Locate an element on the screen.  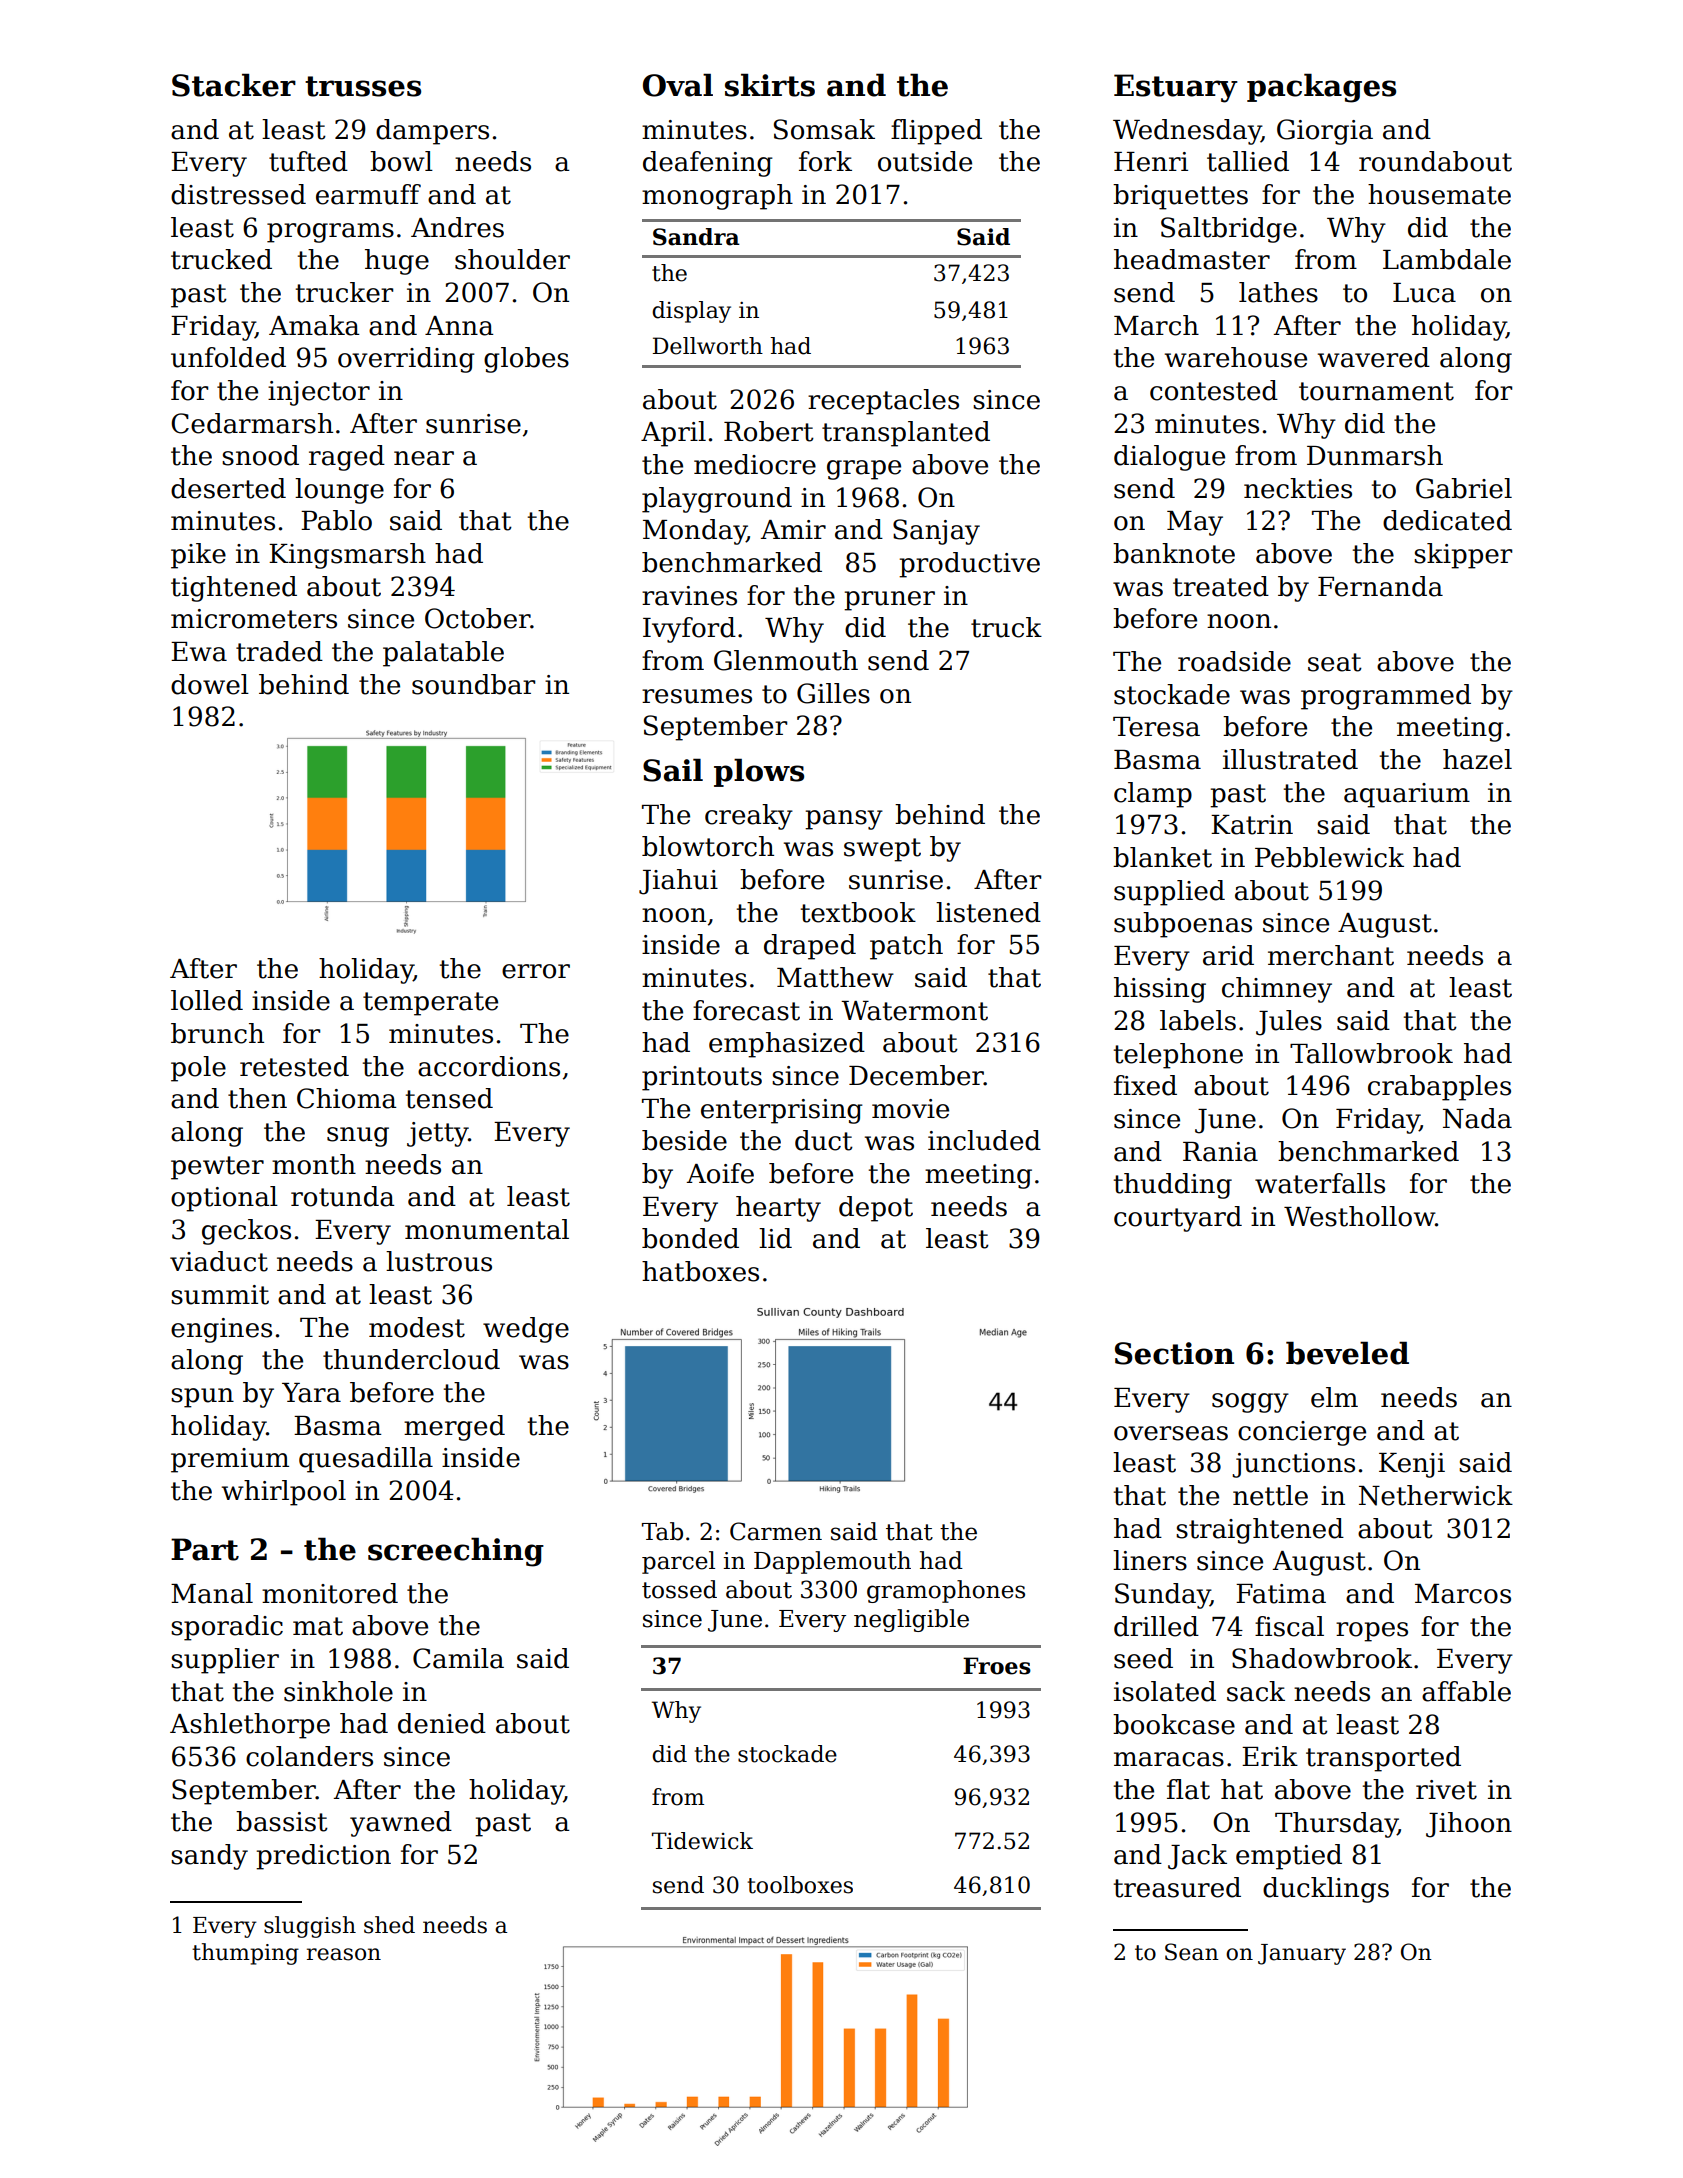
thumping is located at coordinates (245, 1954).
